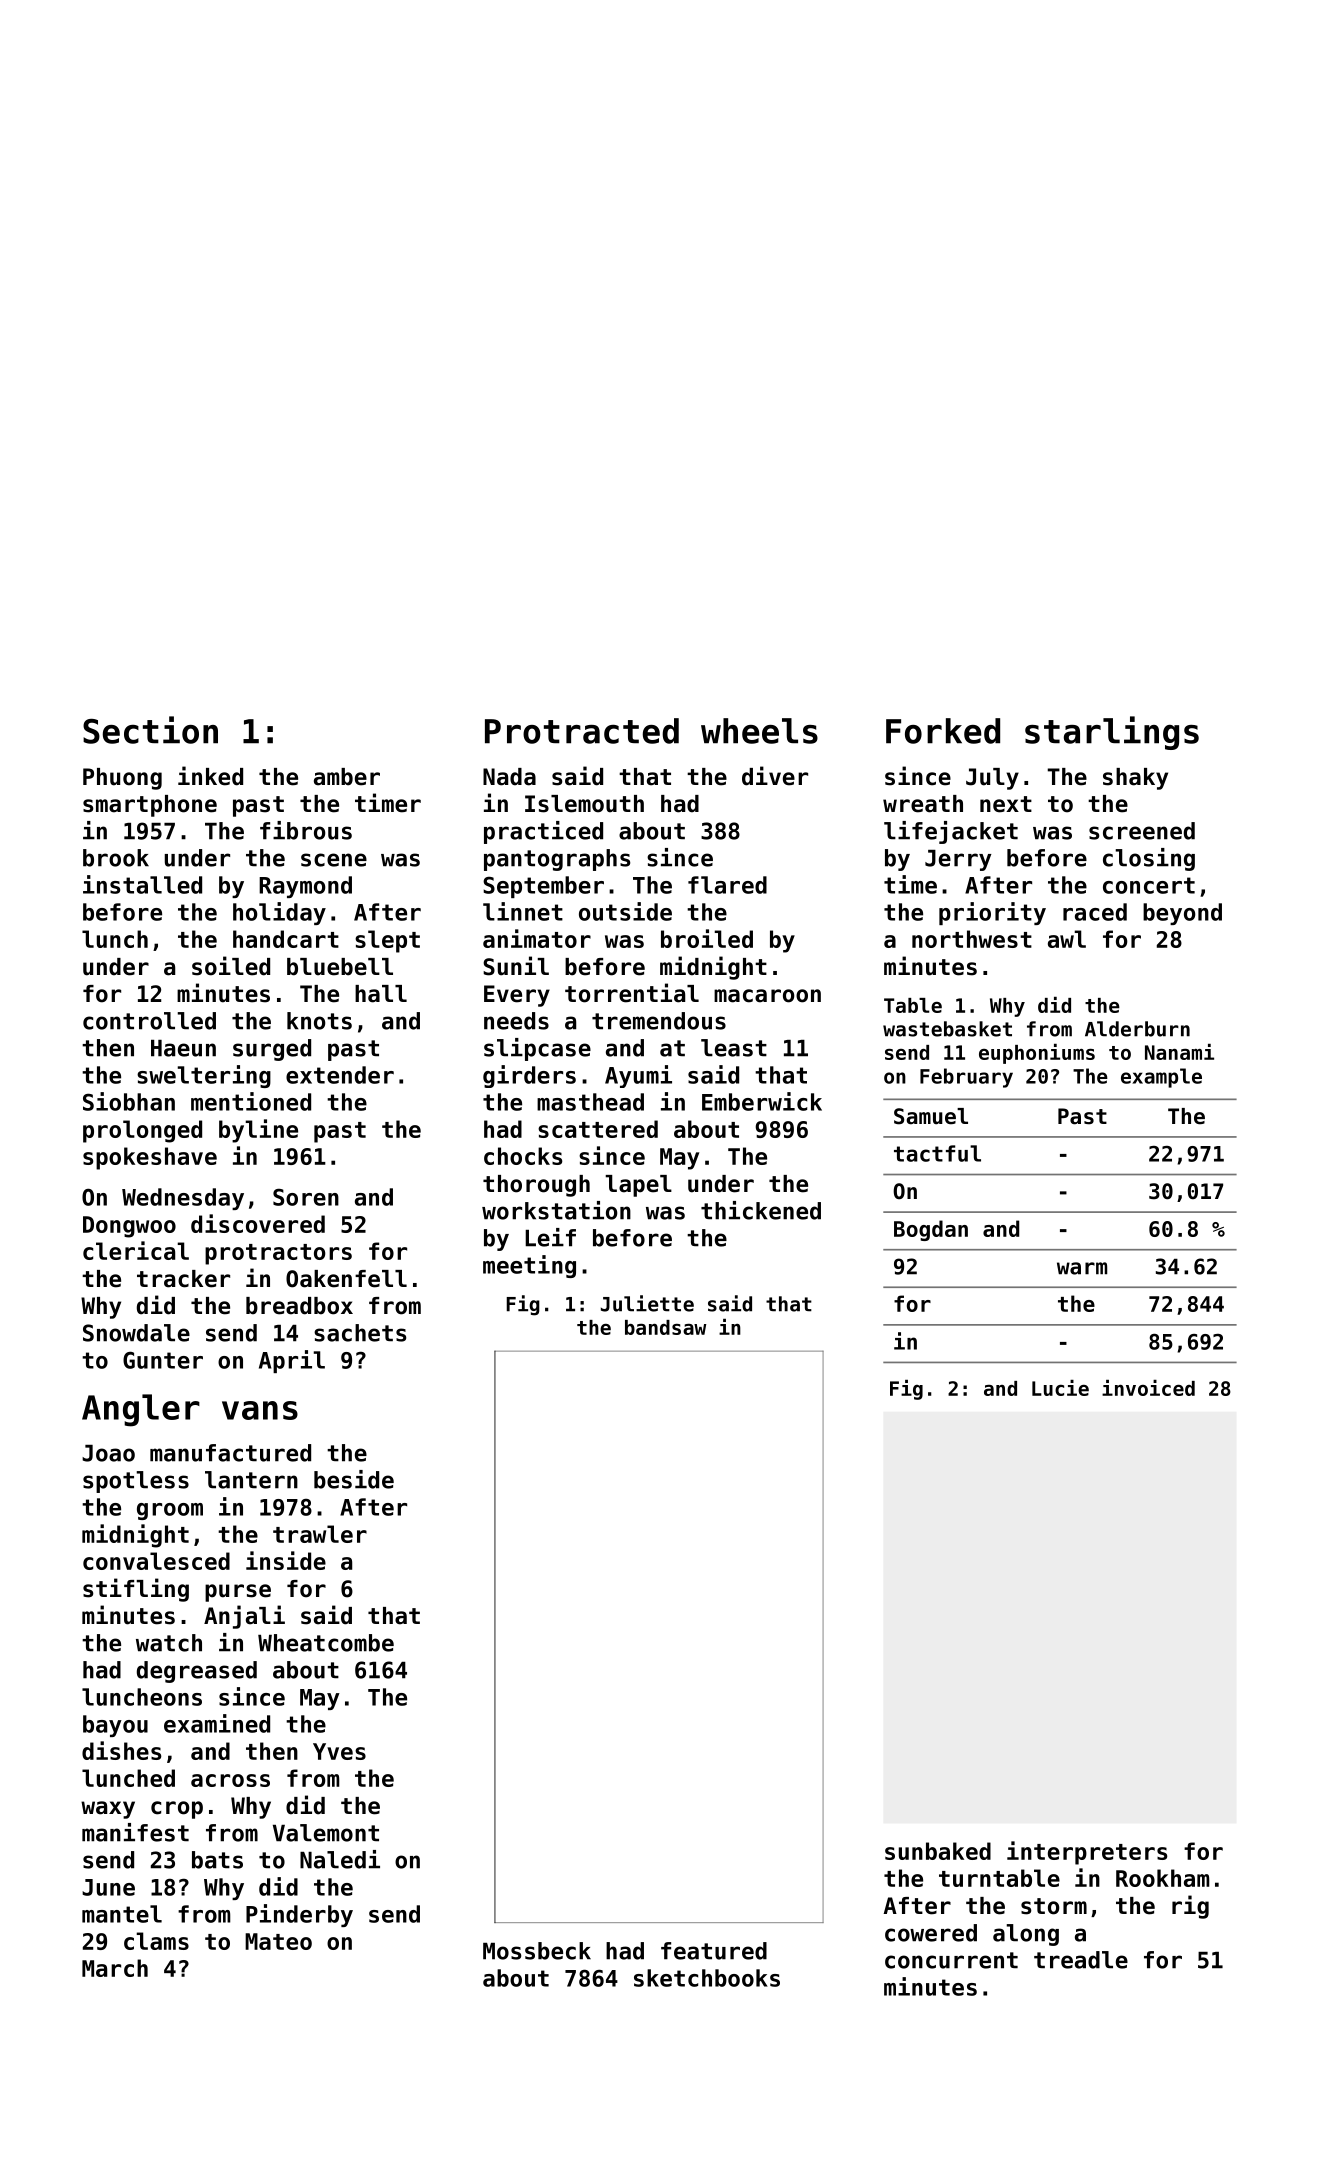 This image has width=1318, height=2171. What do you see at coordinates (115, 1968) in the image?
I see `March` at bounding box center [115, 1968].
